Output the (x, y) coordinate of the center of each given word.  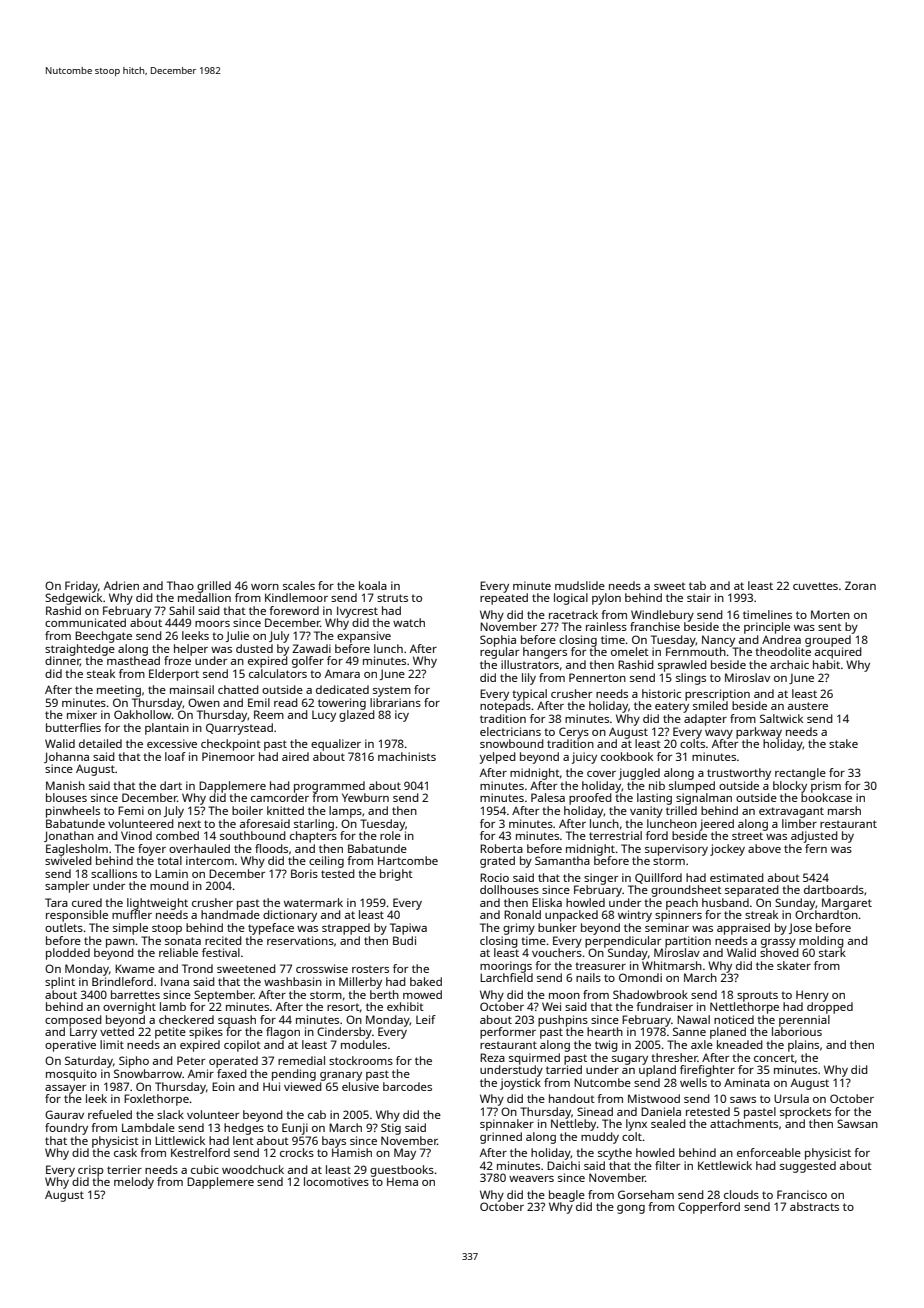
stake (843, 743)
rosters (370, 969)
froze (177, 660)
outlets (64, 927)
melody (134, 1183)
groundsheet (686, 891)
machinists (407, 756)
